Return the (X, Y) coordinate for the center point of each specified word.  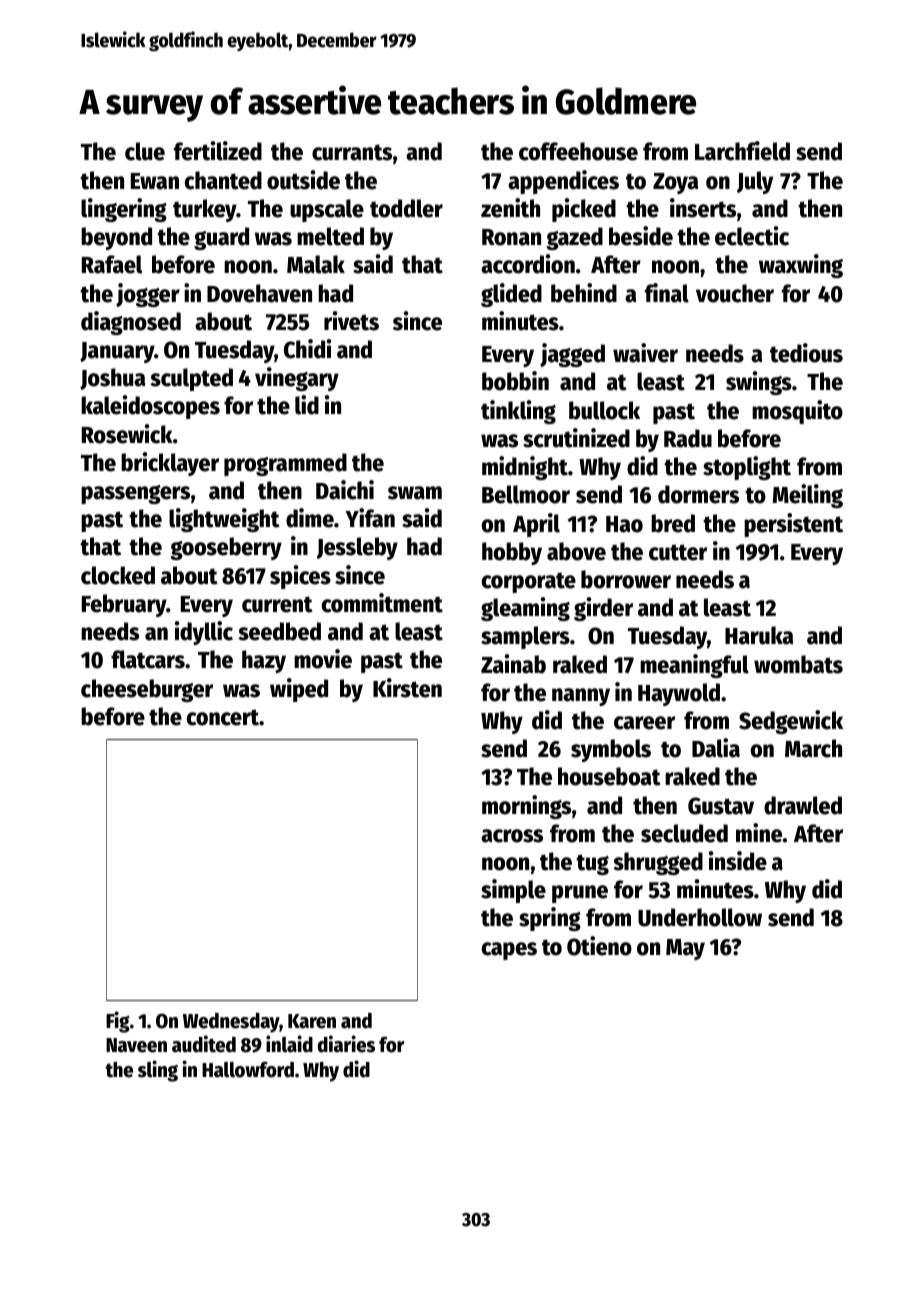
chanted (223, 180)
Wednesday (231, 1023)
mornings (526, 807)
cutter (678, 552)
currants (352, 152)
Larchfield (742, 151)
